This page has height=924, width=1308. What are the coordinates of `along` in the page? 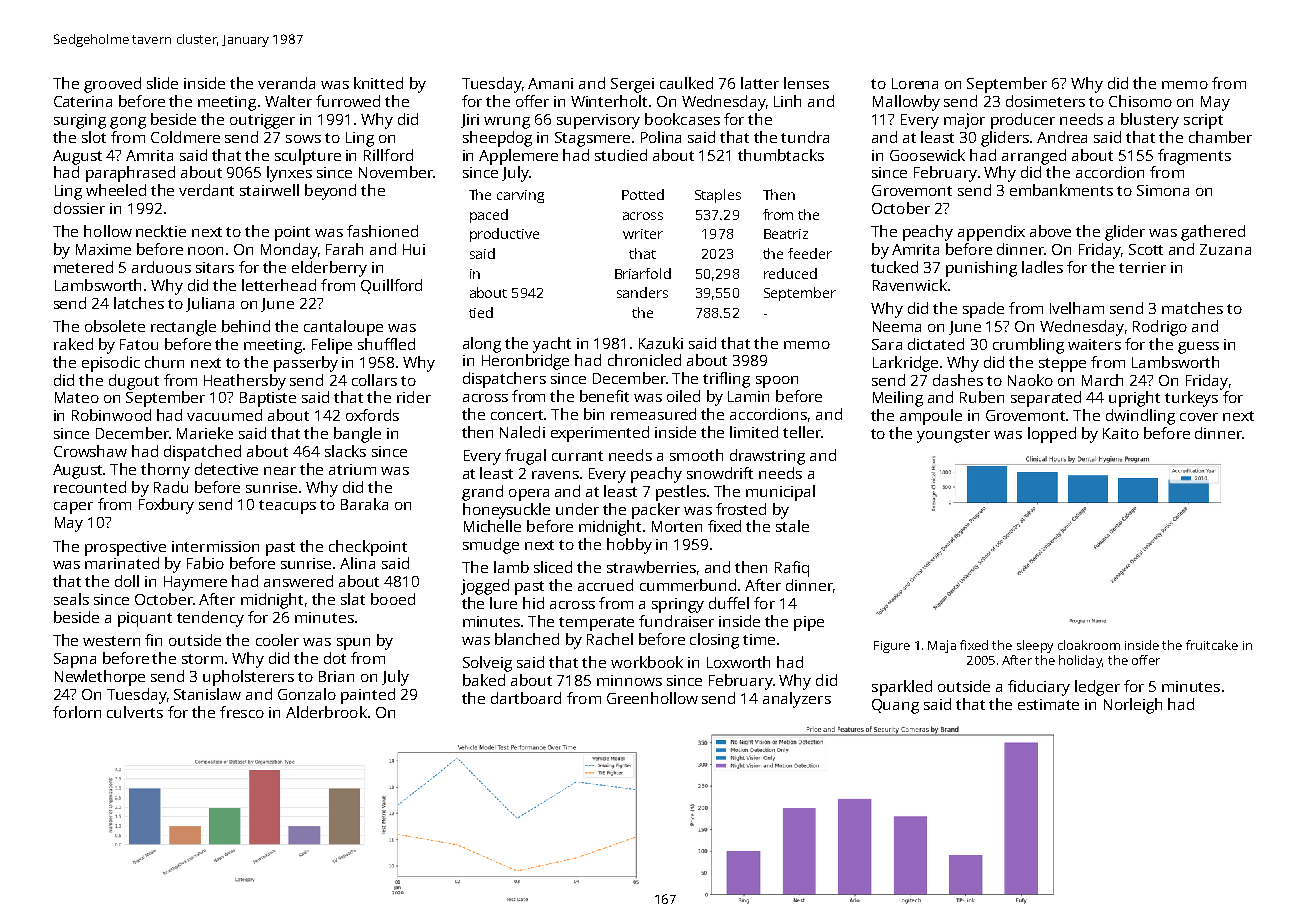 It's located at (482, 345).
